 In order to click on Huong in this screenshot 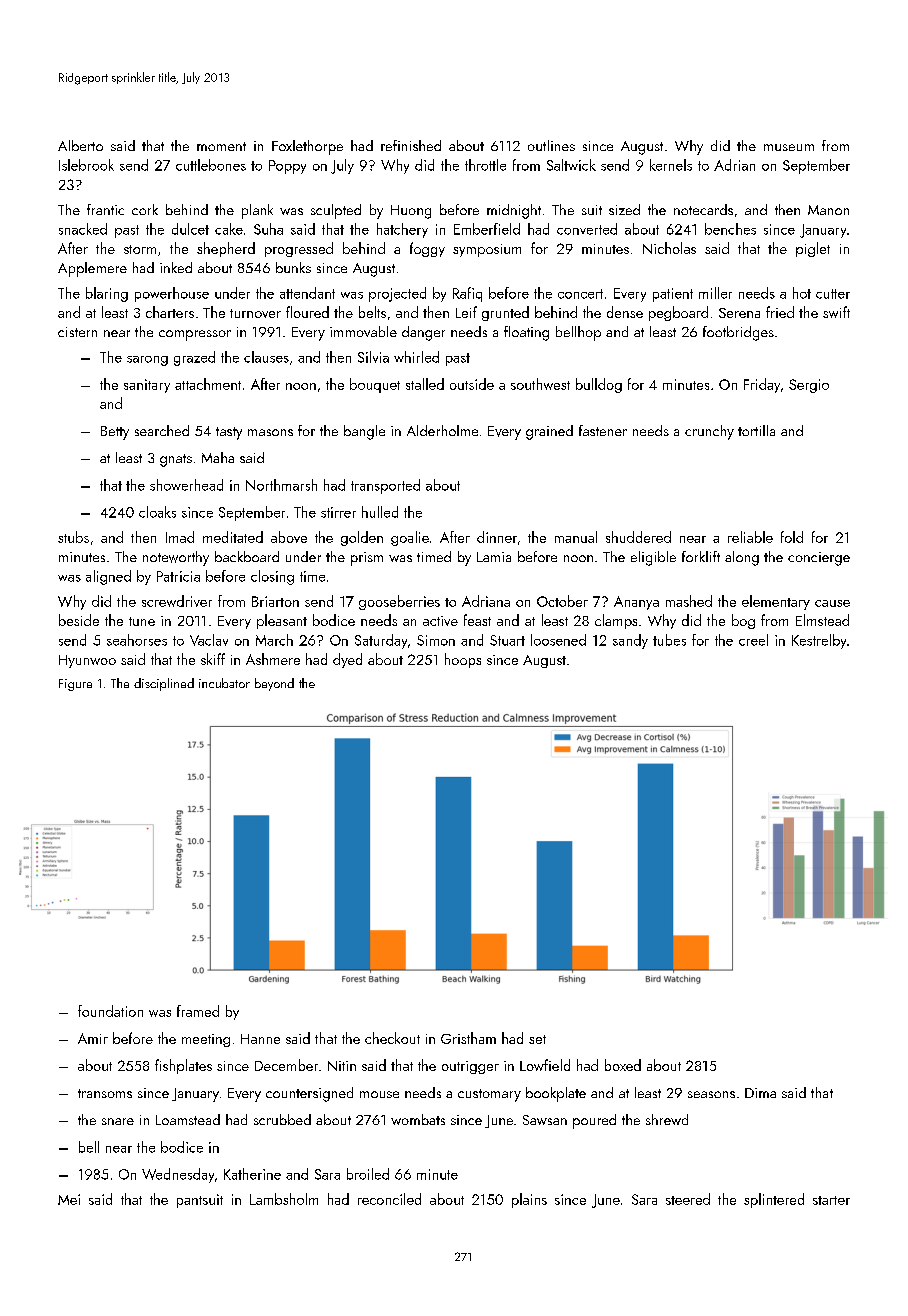, I will do `click(411, 212)`.
